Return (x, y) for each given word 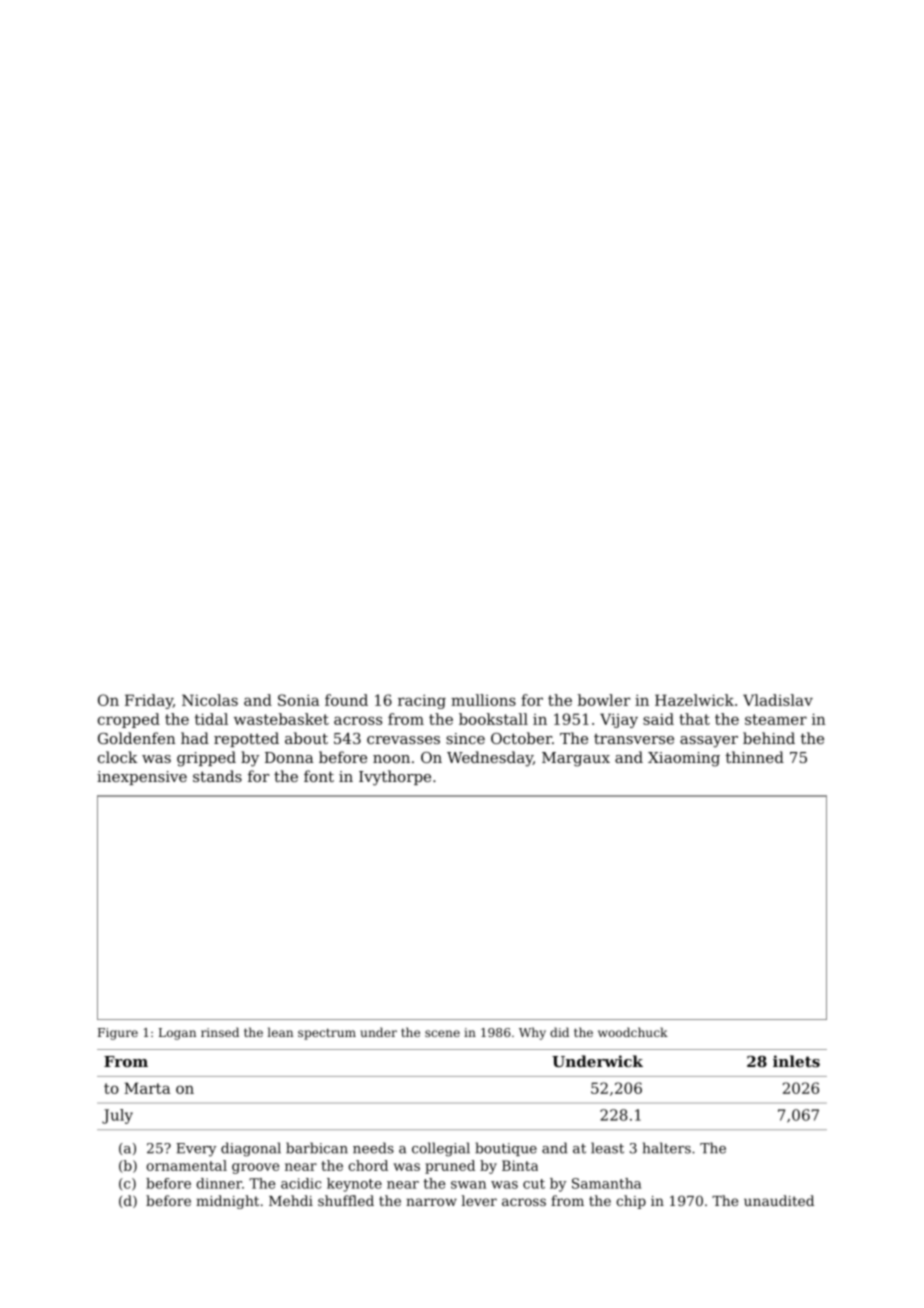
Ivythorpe (395, 778)
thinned (755, 757)
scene (442, 1033)
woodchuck (633, 1032)
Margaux (576, 759)
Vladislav (778, 700)
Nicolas (210, 700)
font (319, 776)
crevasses (403, 740)
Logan (177, 1034)
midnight (227, 1202)
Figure (118, 1034)
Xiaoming (684, 759)
